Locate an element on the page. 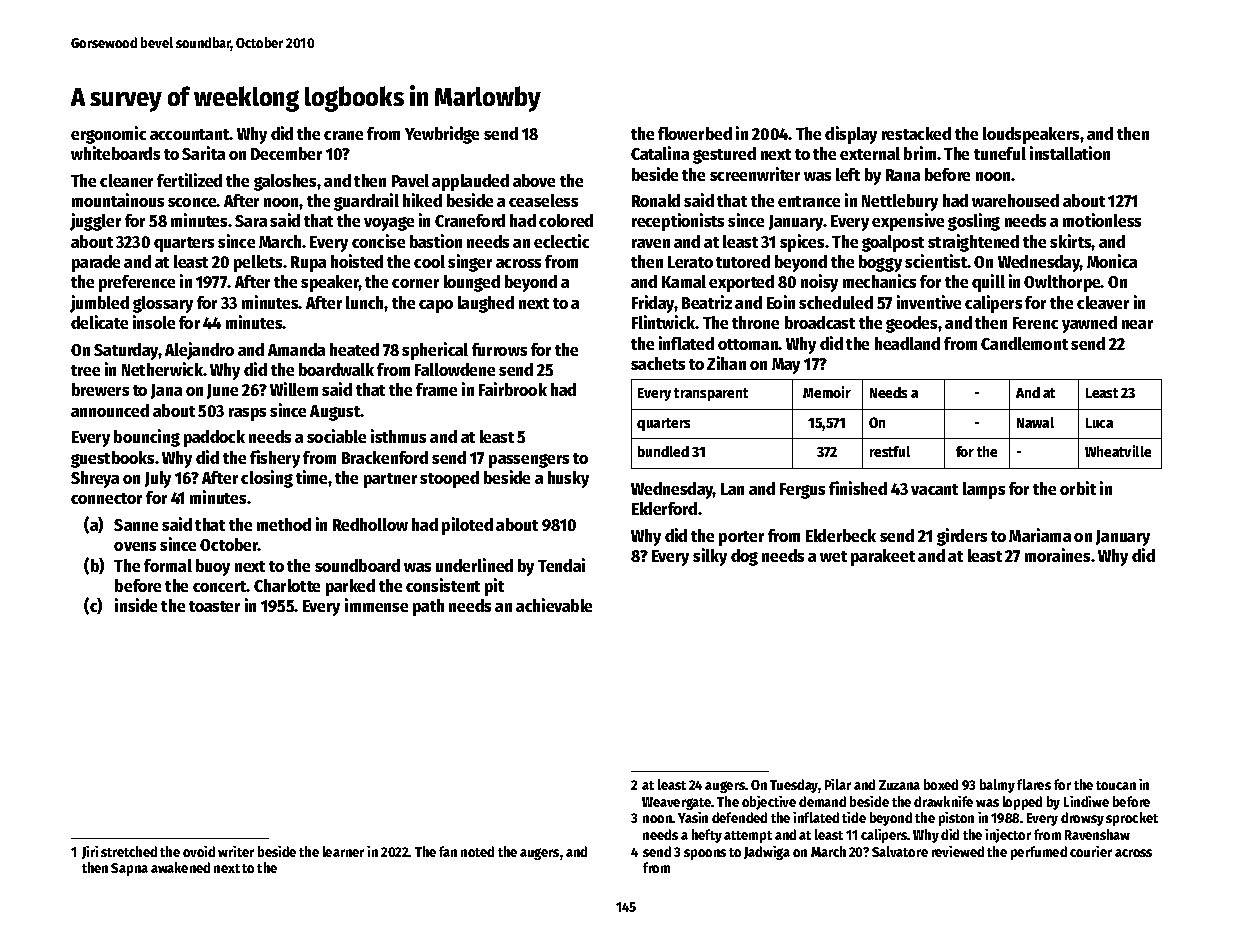  achievable is located at coordinates (554, 605).
